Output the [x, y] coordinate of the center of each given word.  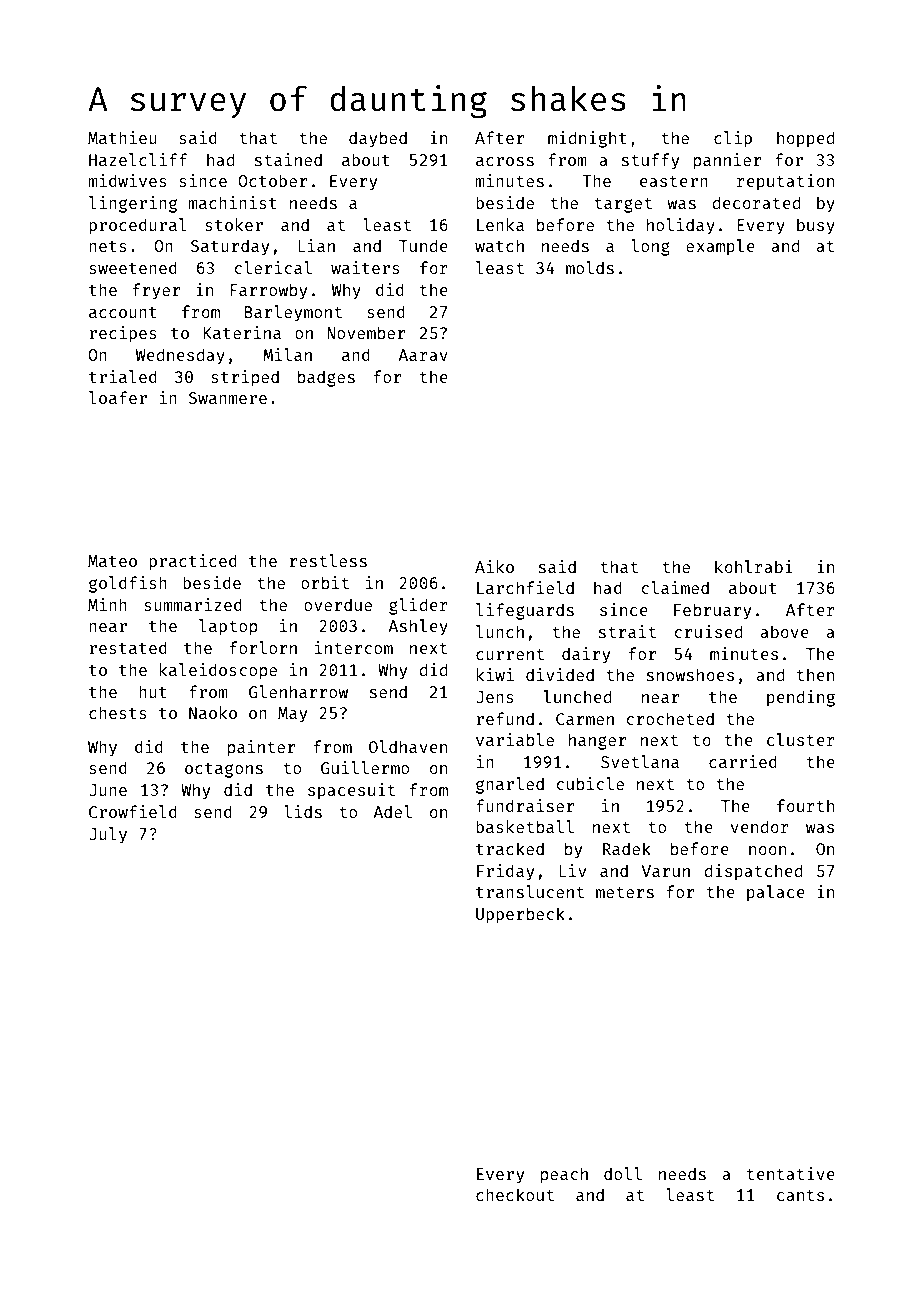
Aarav [423, 355]
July [108, 835]
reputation [785, 182]
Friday [505, 872]
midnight [587, 139]
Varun [666, 871]
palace [776, 893]
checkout [515, 1194]
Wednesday [180, 356]
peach [564, 1175]
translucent [530, 891]
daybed [378, 139]
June [108, 790]
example [720, 247]
